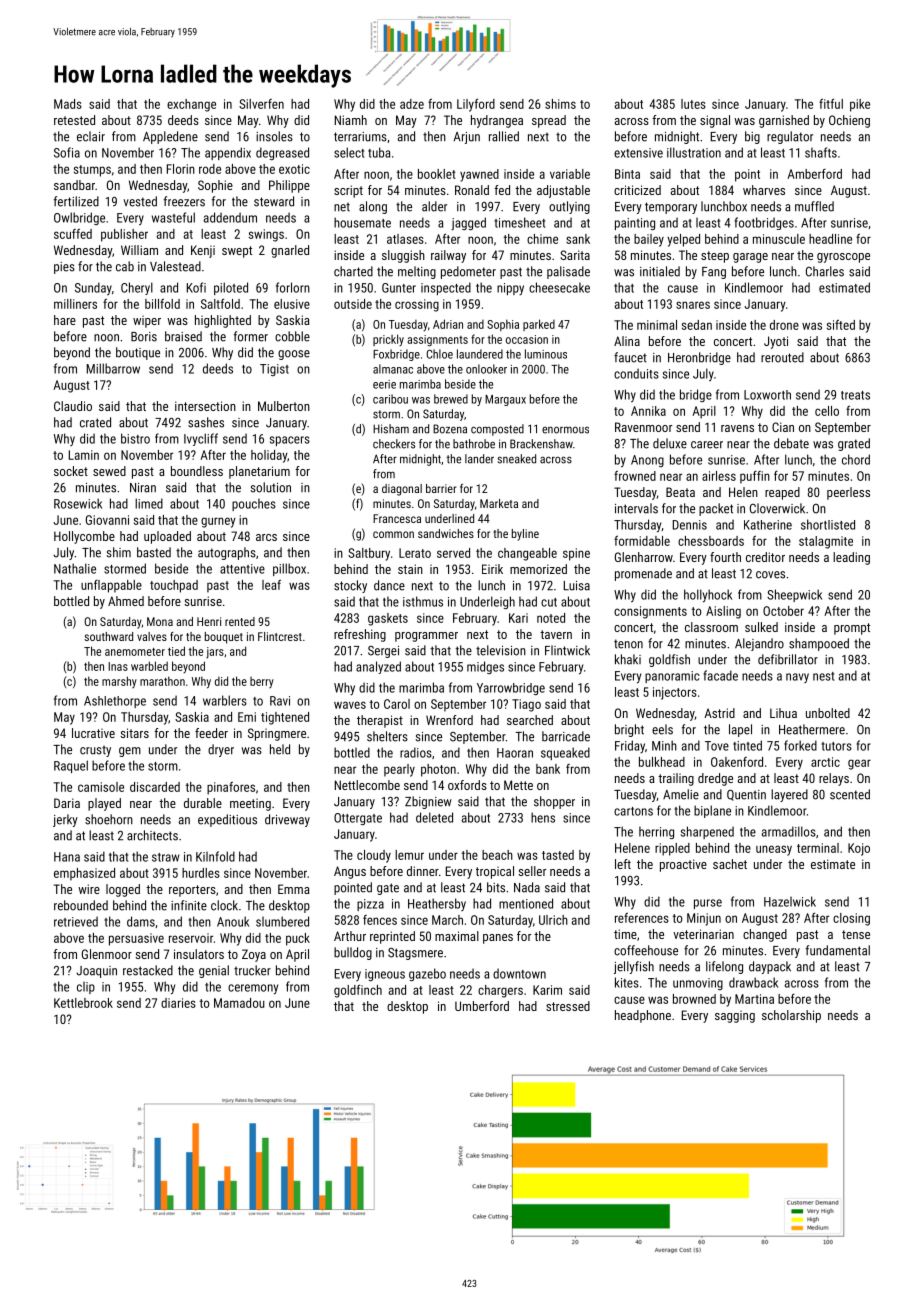  I want to click on Saltbury, so click(369, 554).
